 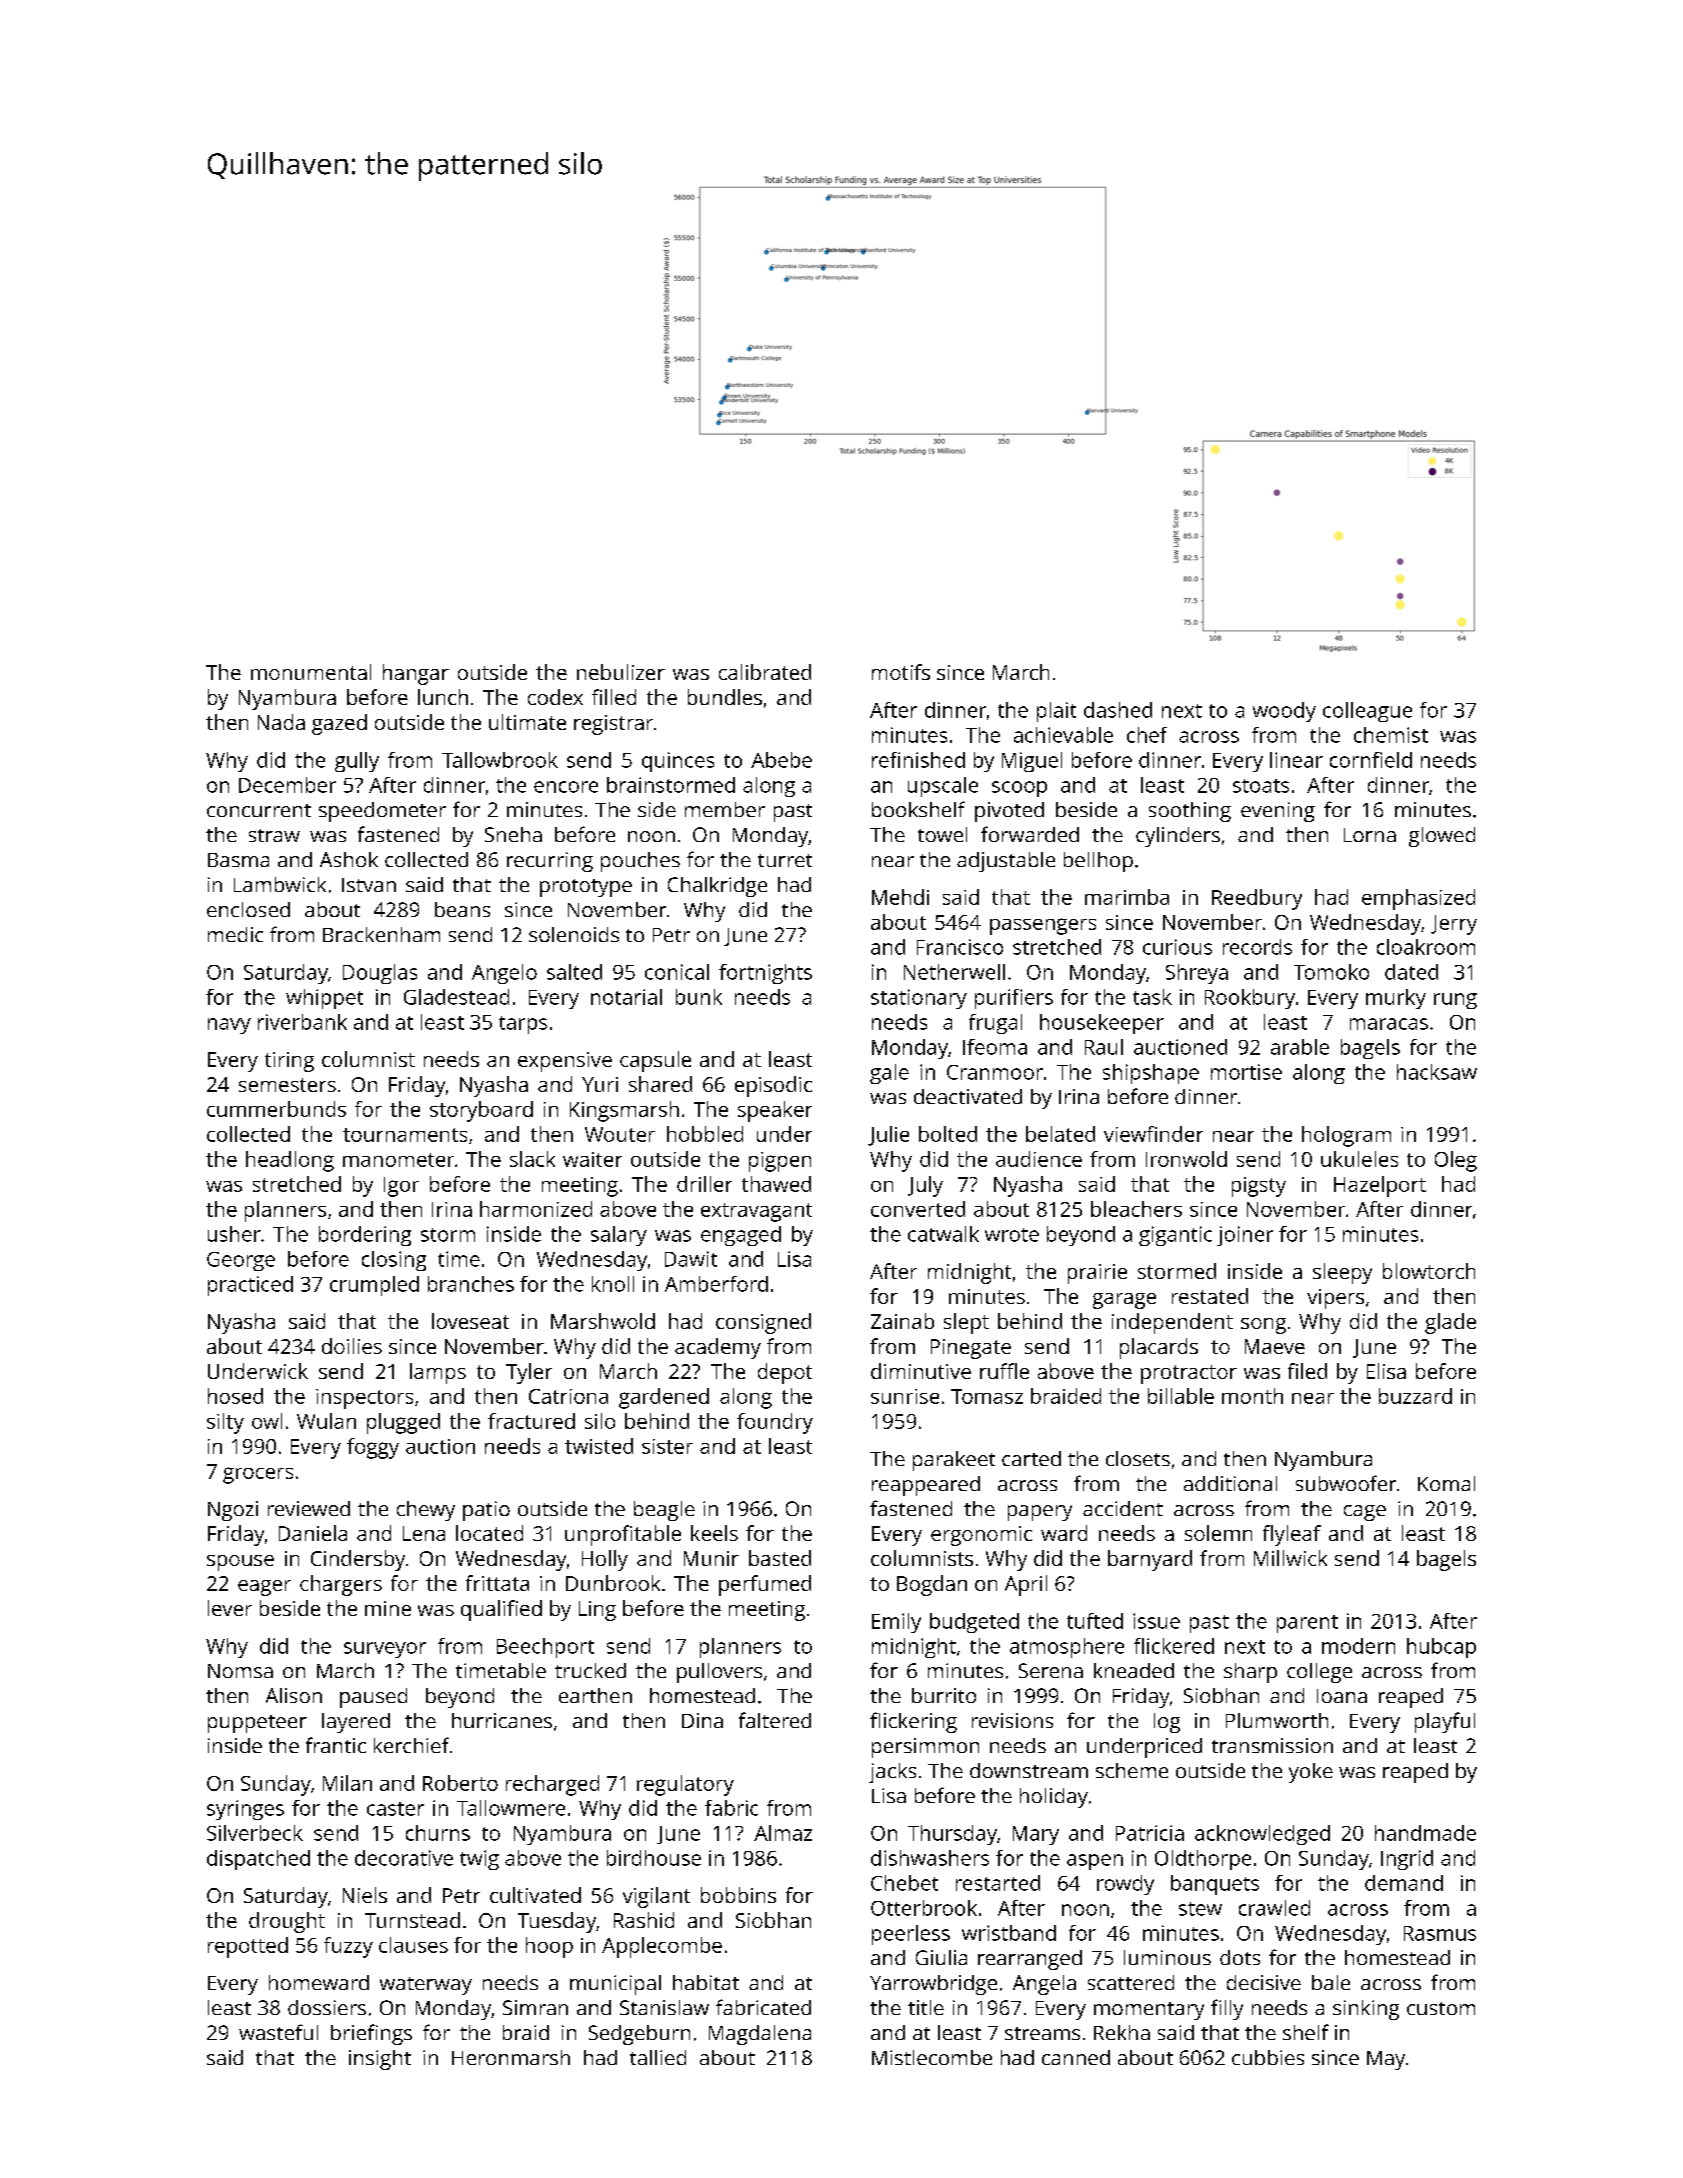 What do you see at coordinates (278, 2032) in the screenshot?
I see `wasteful` at bounding box center [278, 2032].
